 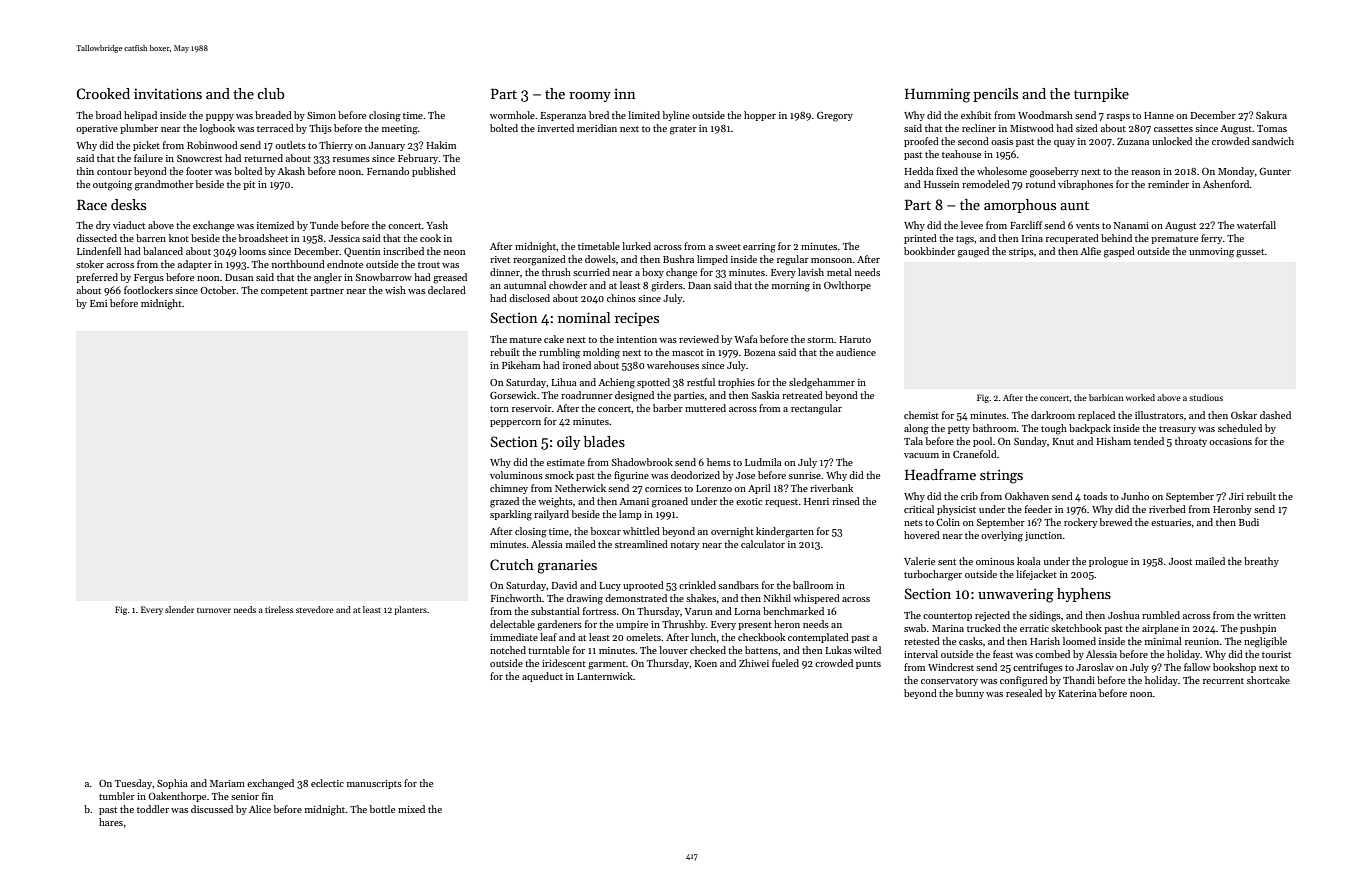 What do you see at coordinates (434, 172) in the document?
I see `published` at bounding box center [434, 172].
